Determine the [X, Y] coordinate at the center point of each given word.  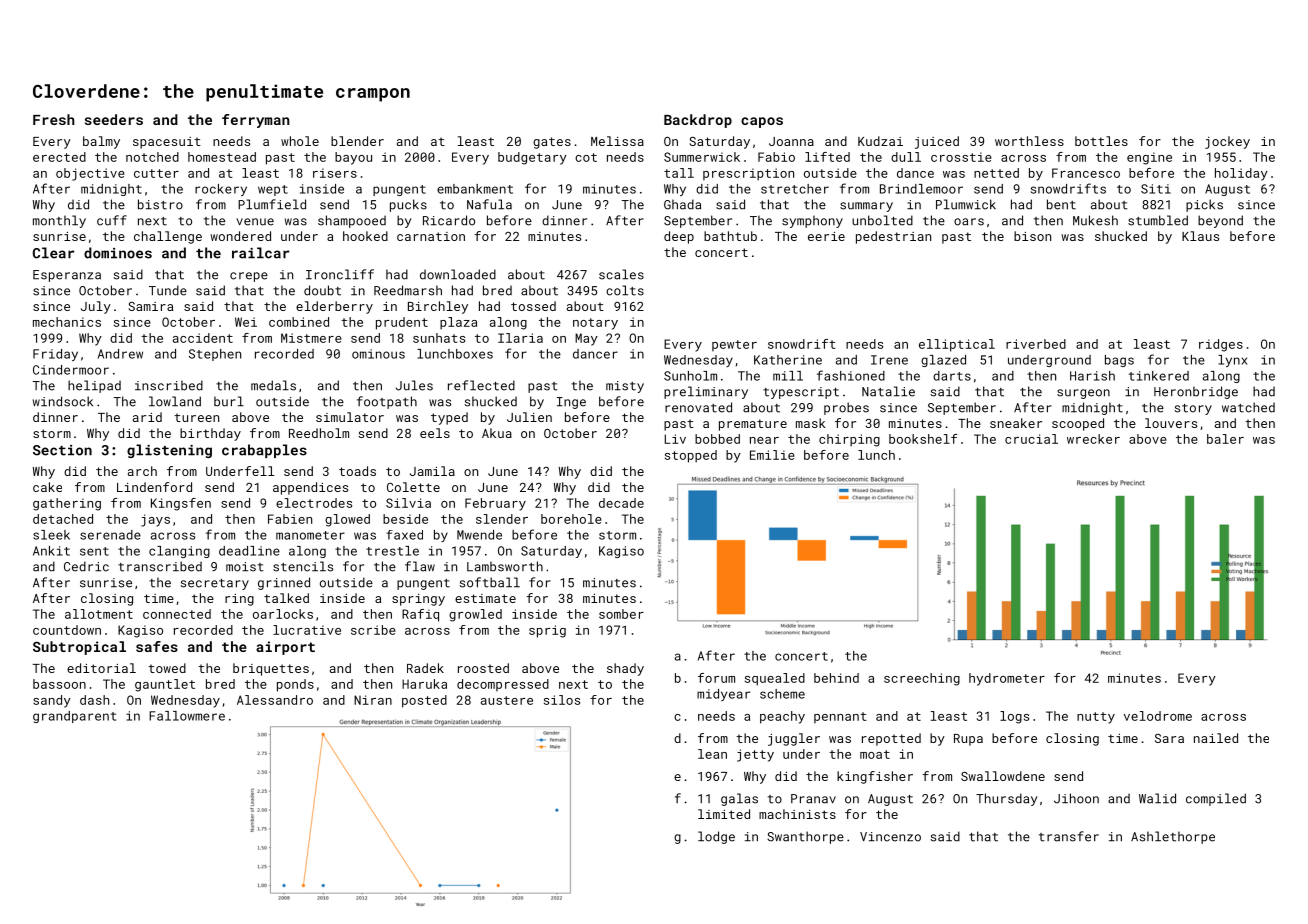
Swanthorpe [805, 837]
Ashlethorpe [1173, 837]
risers [335, 173]
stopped [691, 456]
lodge [716, 837]
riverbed [1036, 344]
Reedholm [319, 433]
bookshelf [923, 439]
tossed [533, 306]
